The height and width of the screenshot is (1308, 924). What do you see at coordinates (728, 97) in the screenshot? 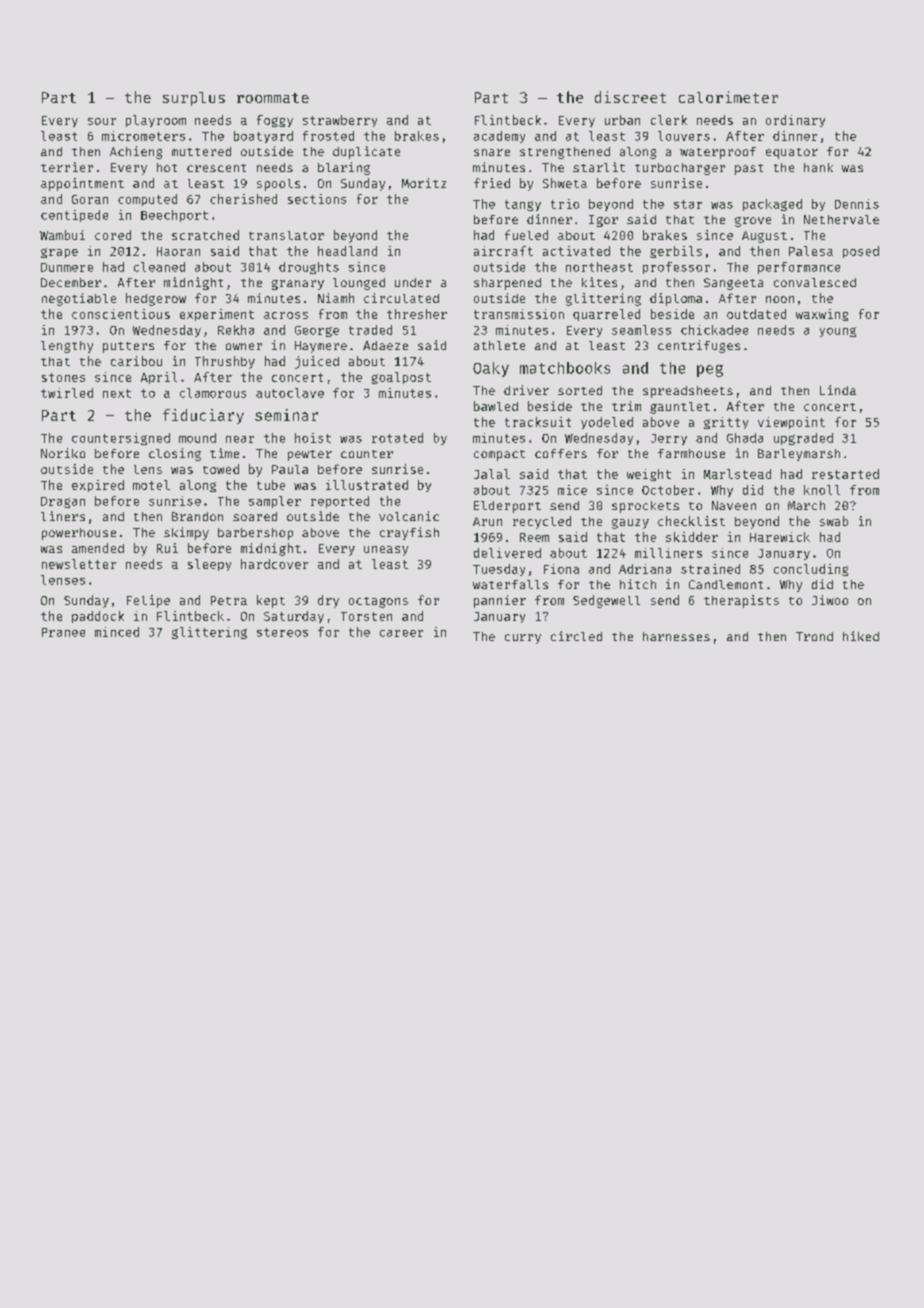
I see `calorimeter` at bounding box center [728, 97].
